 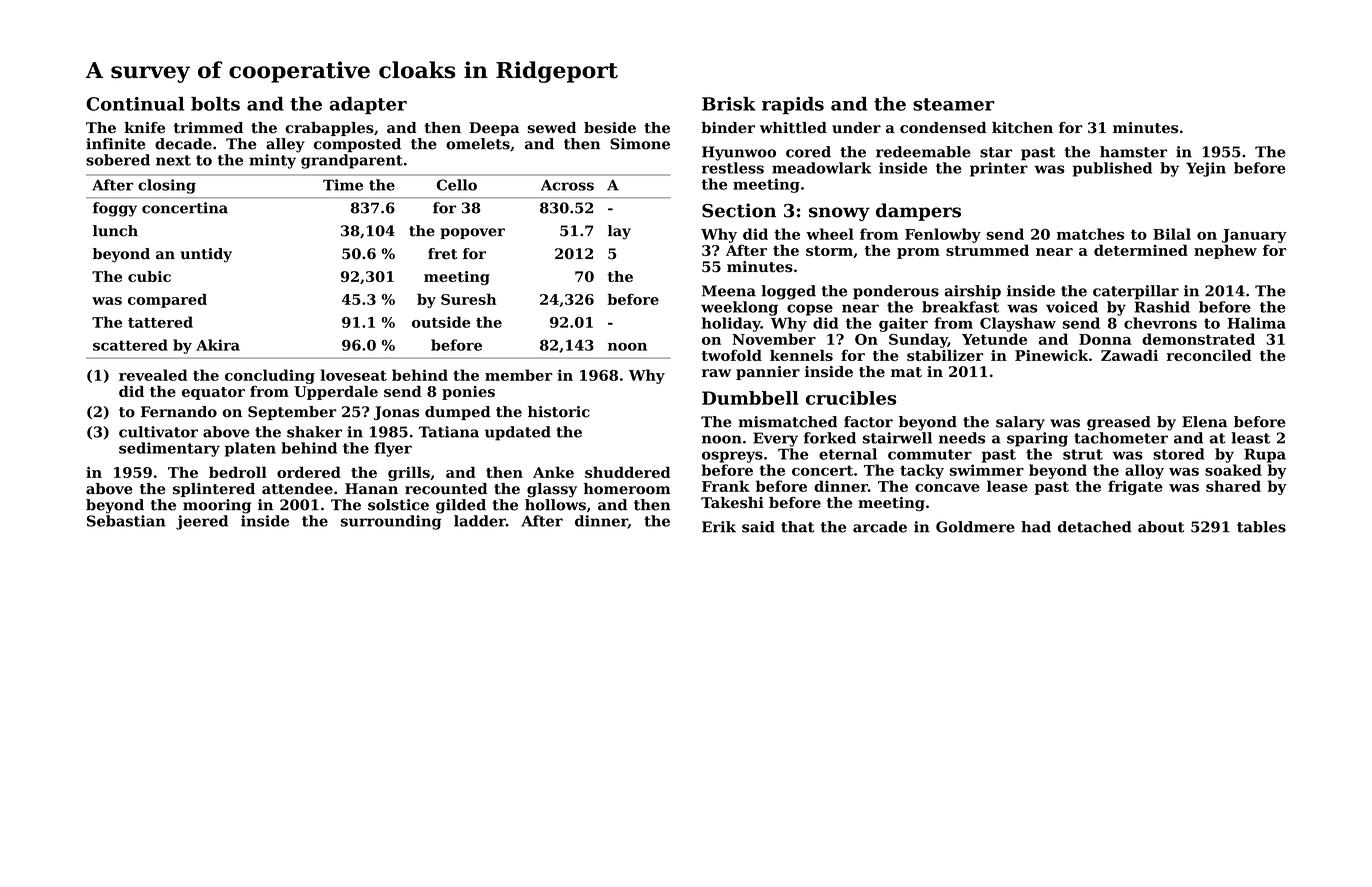 What do you see at coordinates (953, 104) in the document?
I see `steamer` at bounding box center [953, 104].
